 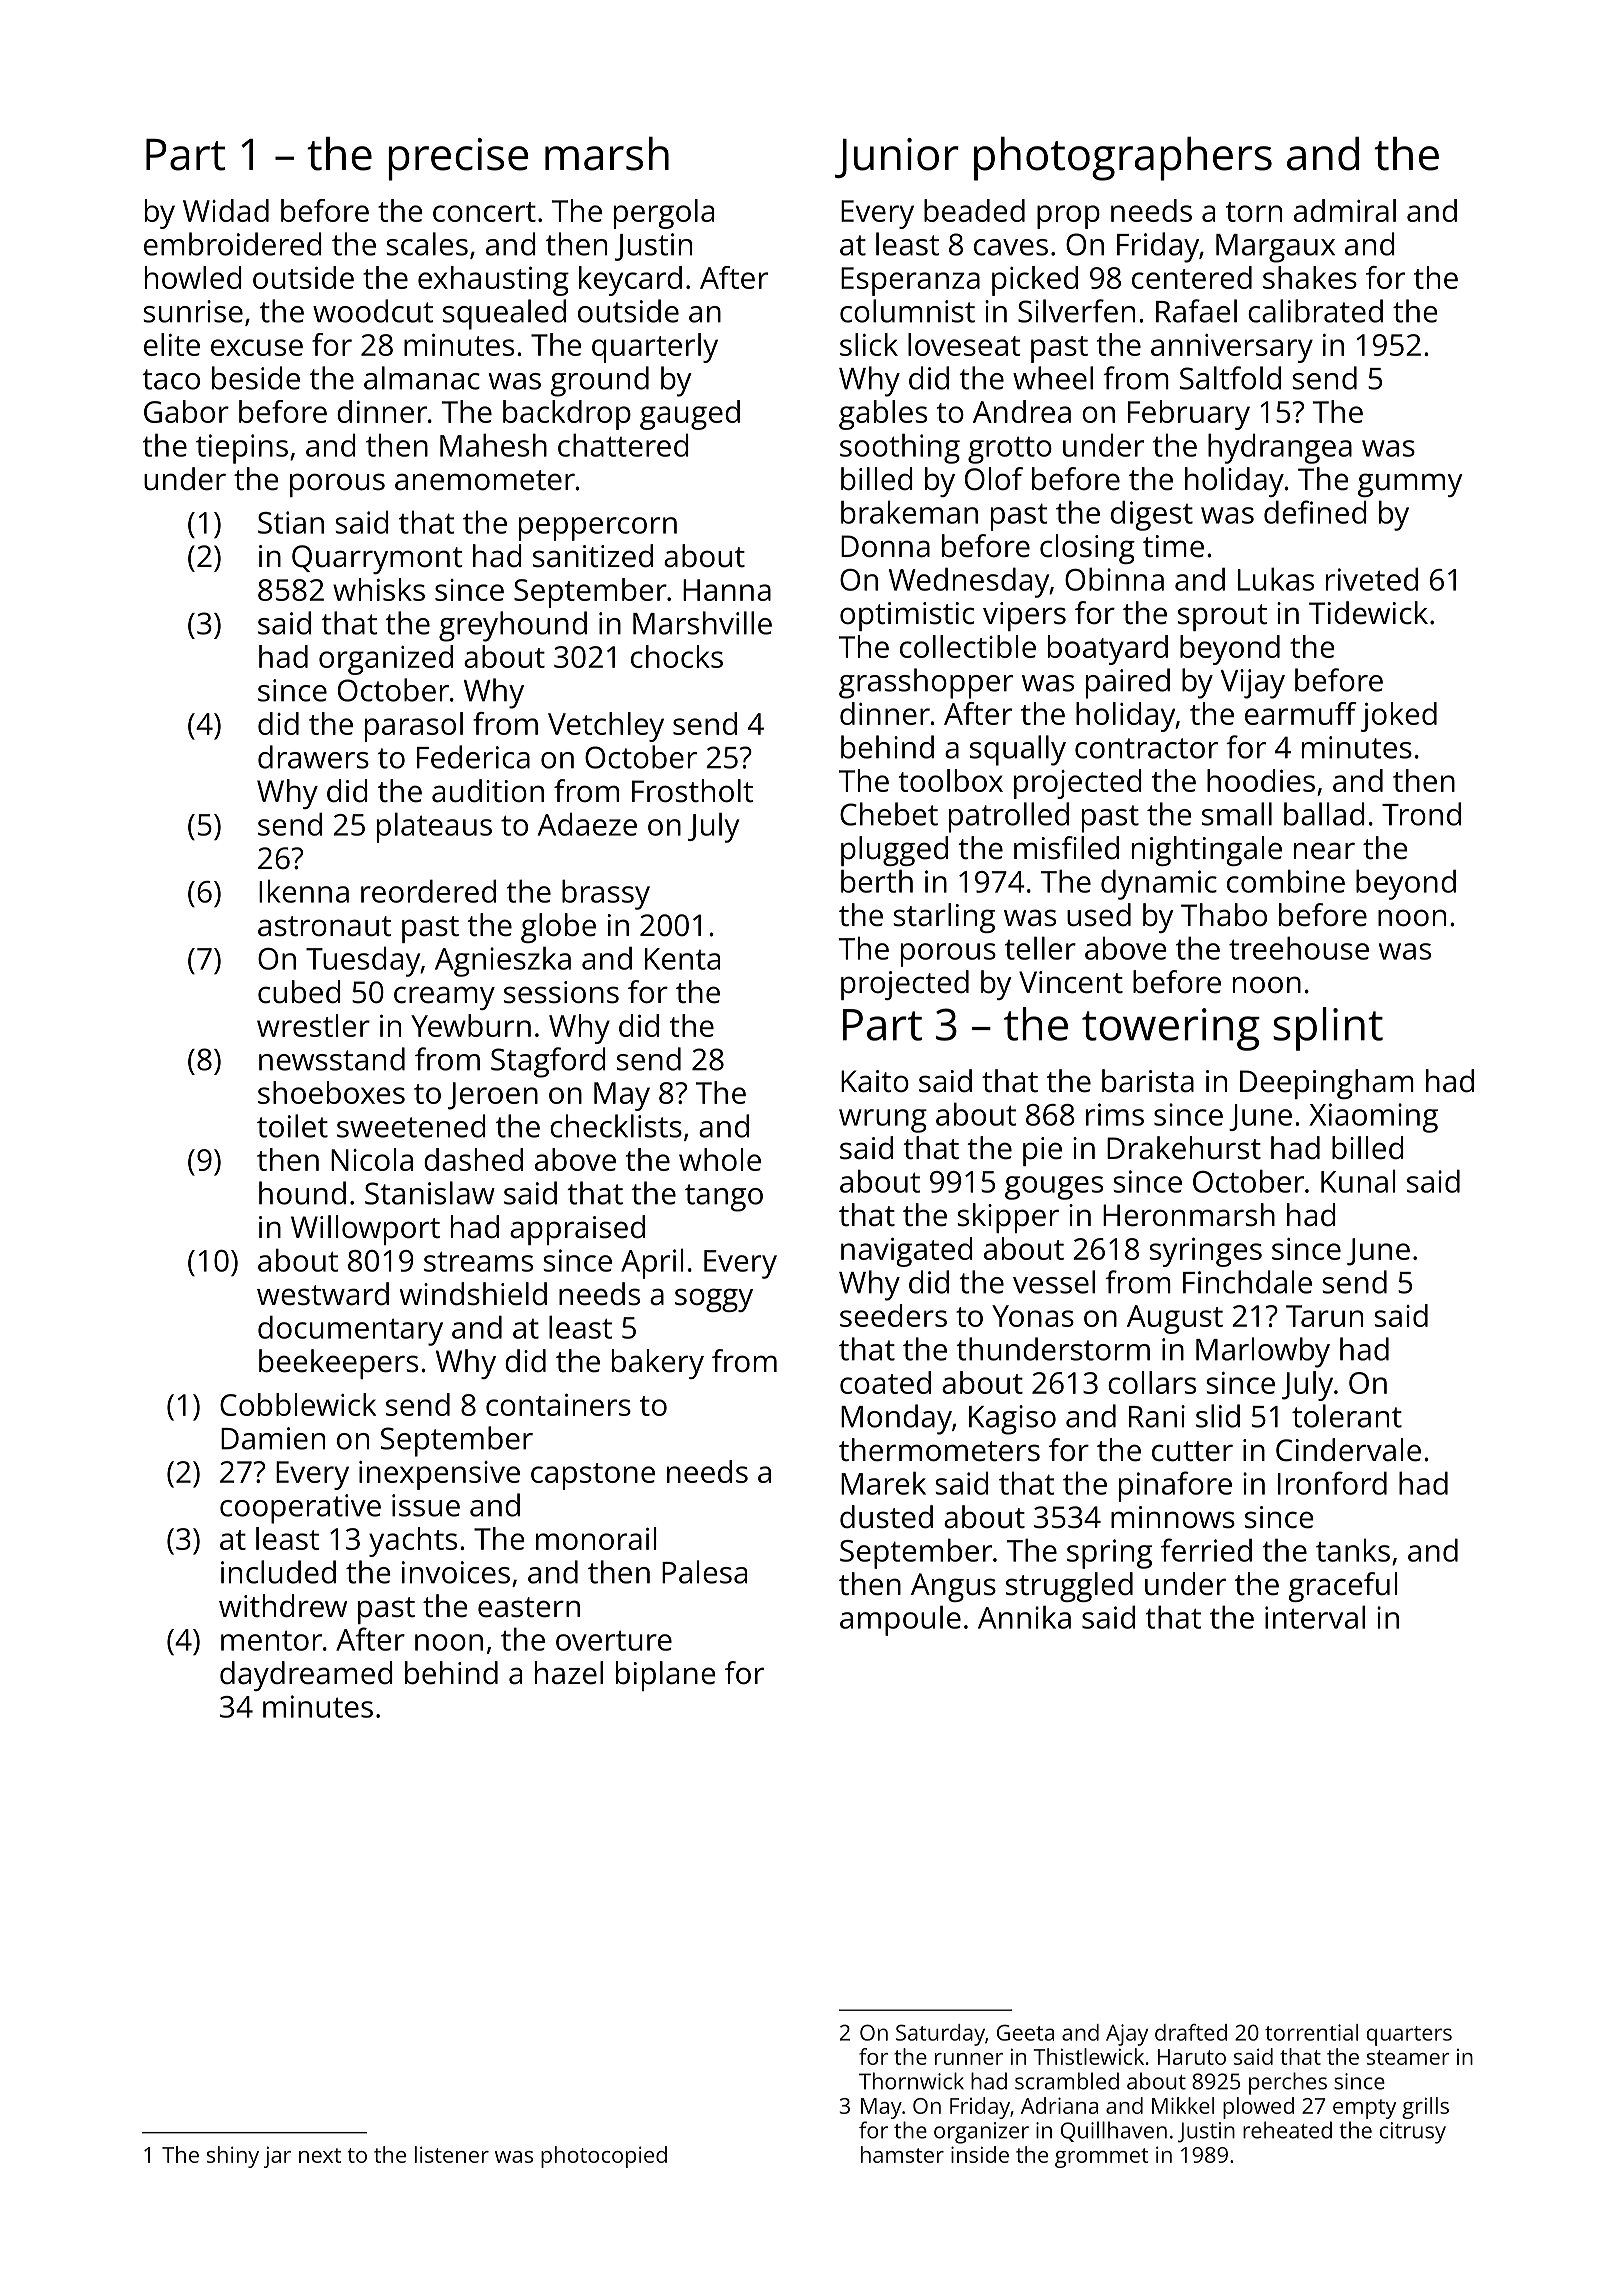 What do you see at coordinates (1412, 2133) in the page?
I see `citrusy` at bounding box center [1412, 2133].
